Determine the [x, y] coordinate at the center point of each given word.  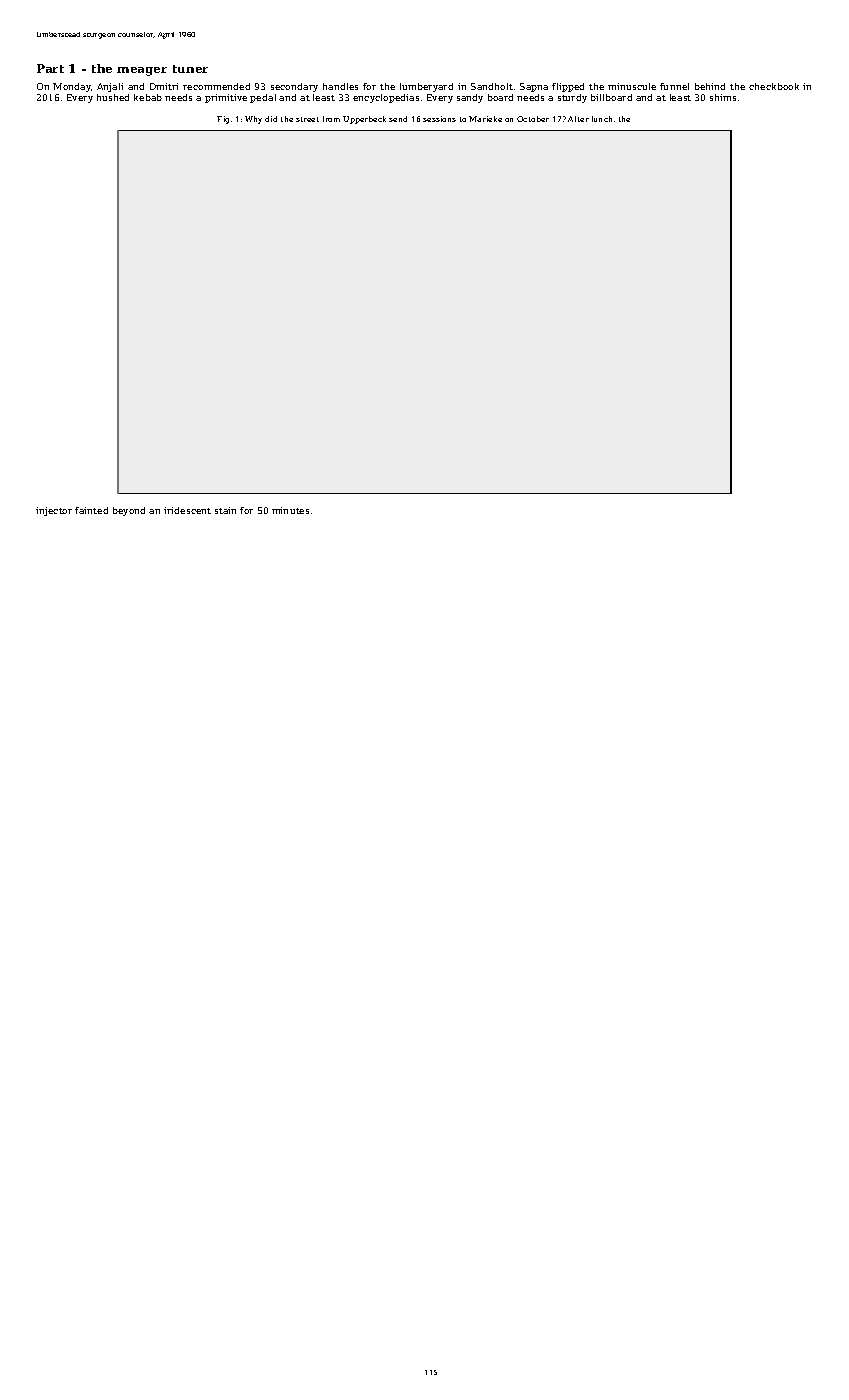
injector [54, 511]
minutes [290, 510]
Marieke [485, 119]
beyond [129, 511]
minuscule [632, 86]
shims [723, 97]
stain [225, 510]
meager [142, 71]
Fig [223, 120]
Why [253, 120]
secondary [294, 87]
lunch [602, 119]
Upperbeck [364, 120]
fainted [91, 510]
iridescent [187, 510]
